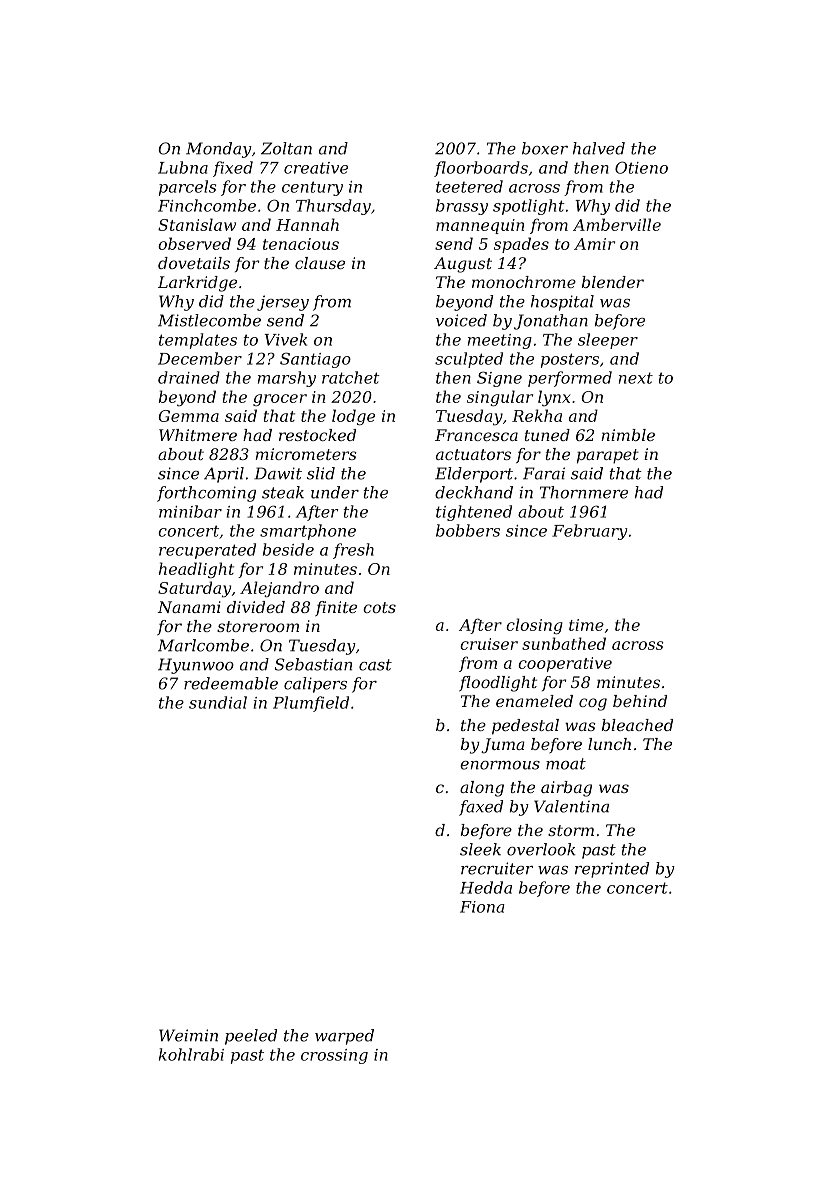 Image resolution: width=835 pixels, height=1185 pixels. Describe the element at coordinates (344, 1037) in the screenshot. I see `warped` at that location.
